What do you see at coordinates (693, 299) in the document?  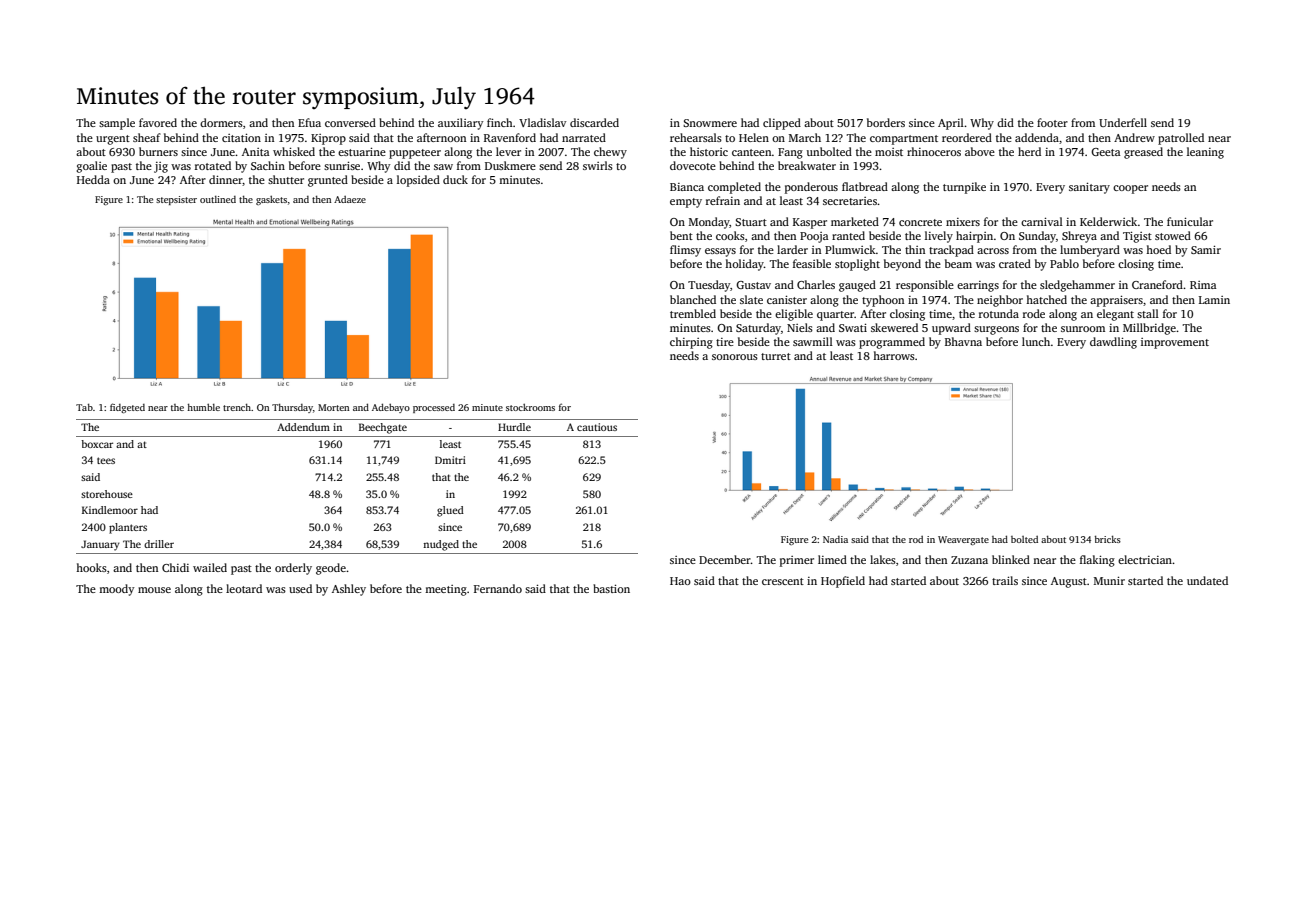 I see `blanched` at bounding box center [693, 299].
